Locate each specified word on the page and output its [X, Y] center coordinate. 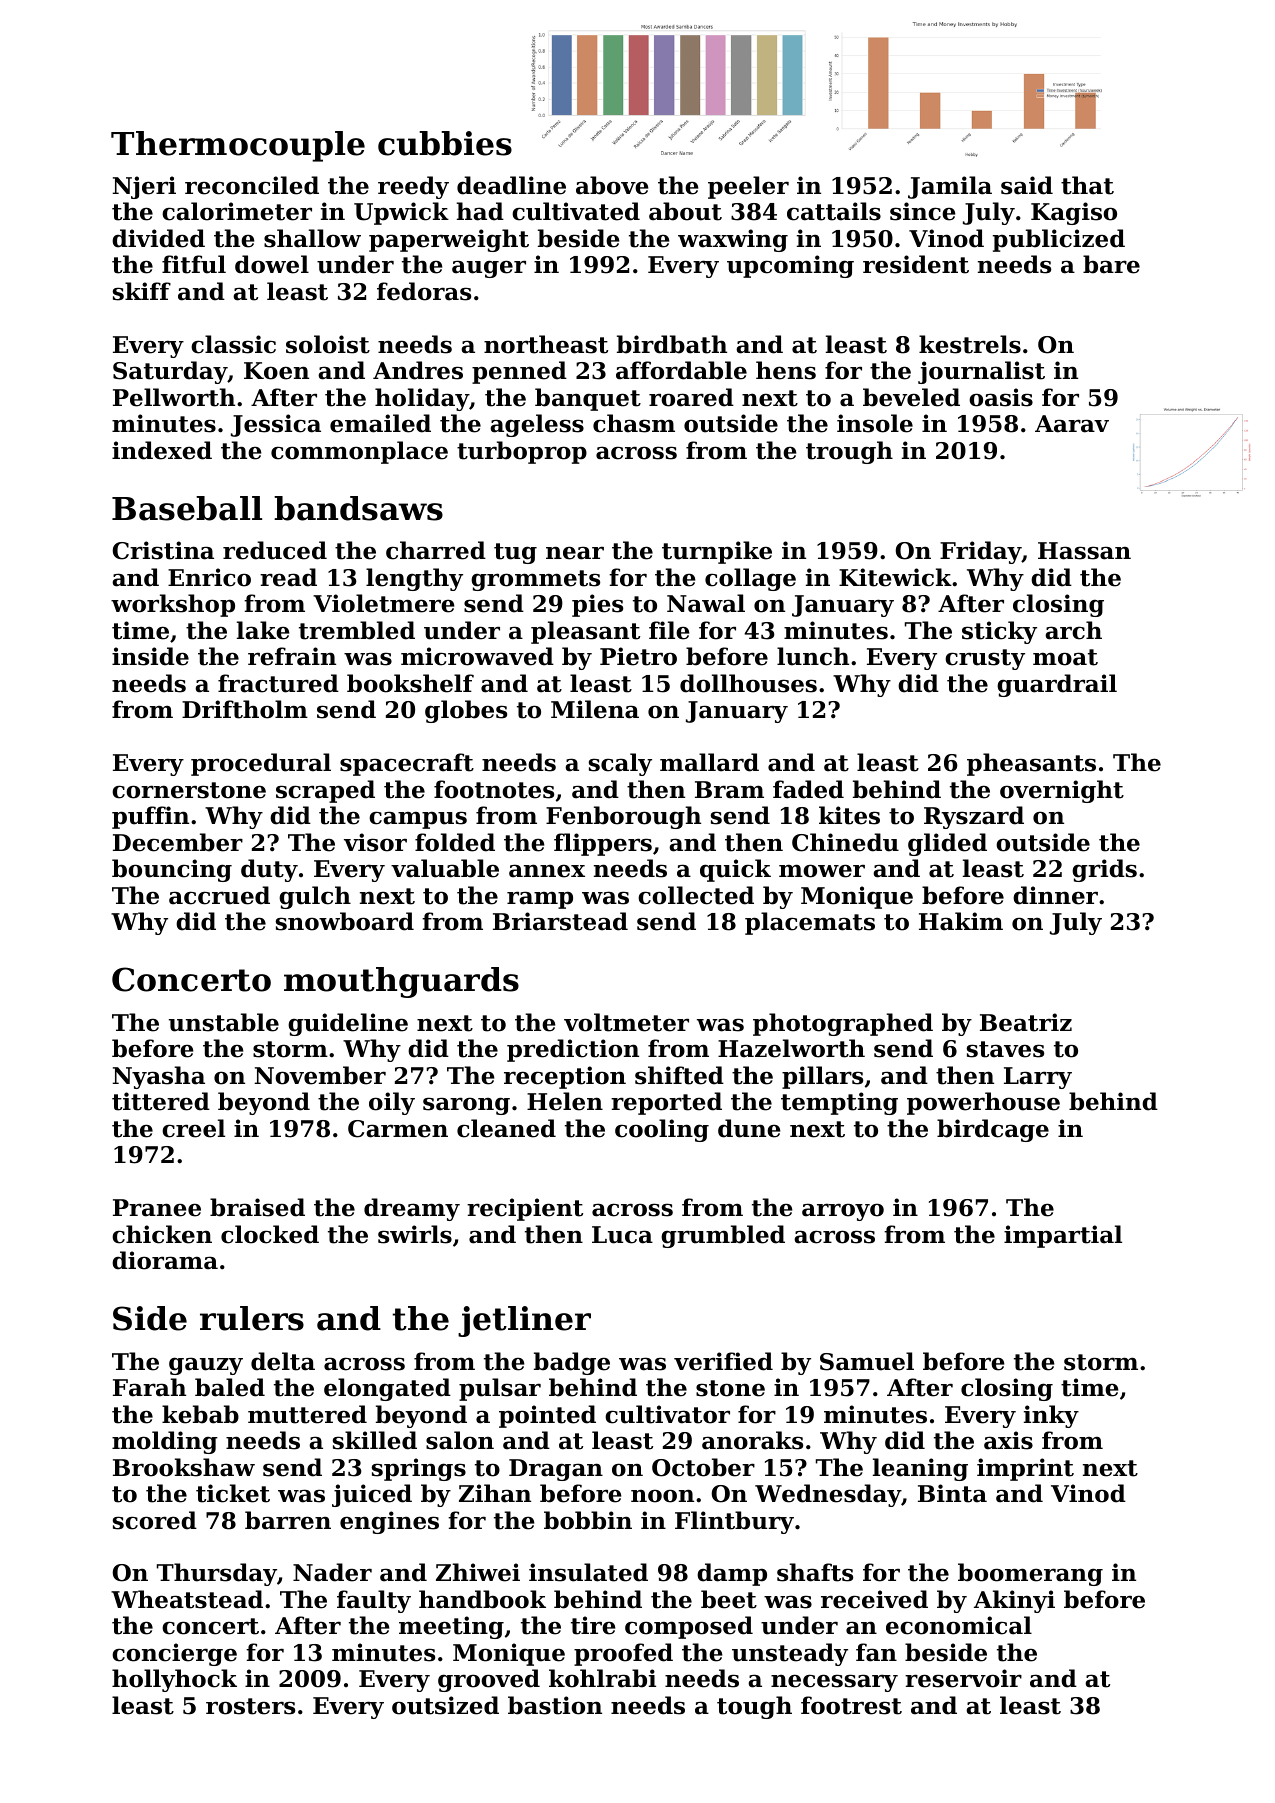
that [1087, 185]
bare [1111, 264]
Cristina [163, 550]
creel [193, 1128]
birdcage [993, 1130]
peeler [748, 187]
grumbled [723, 1236]
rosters [250, 1706]
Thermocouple [238, 146]
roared [691, 397]
